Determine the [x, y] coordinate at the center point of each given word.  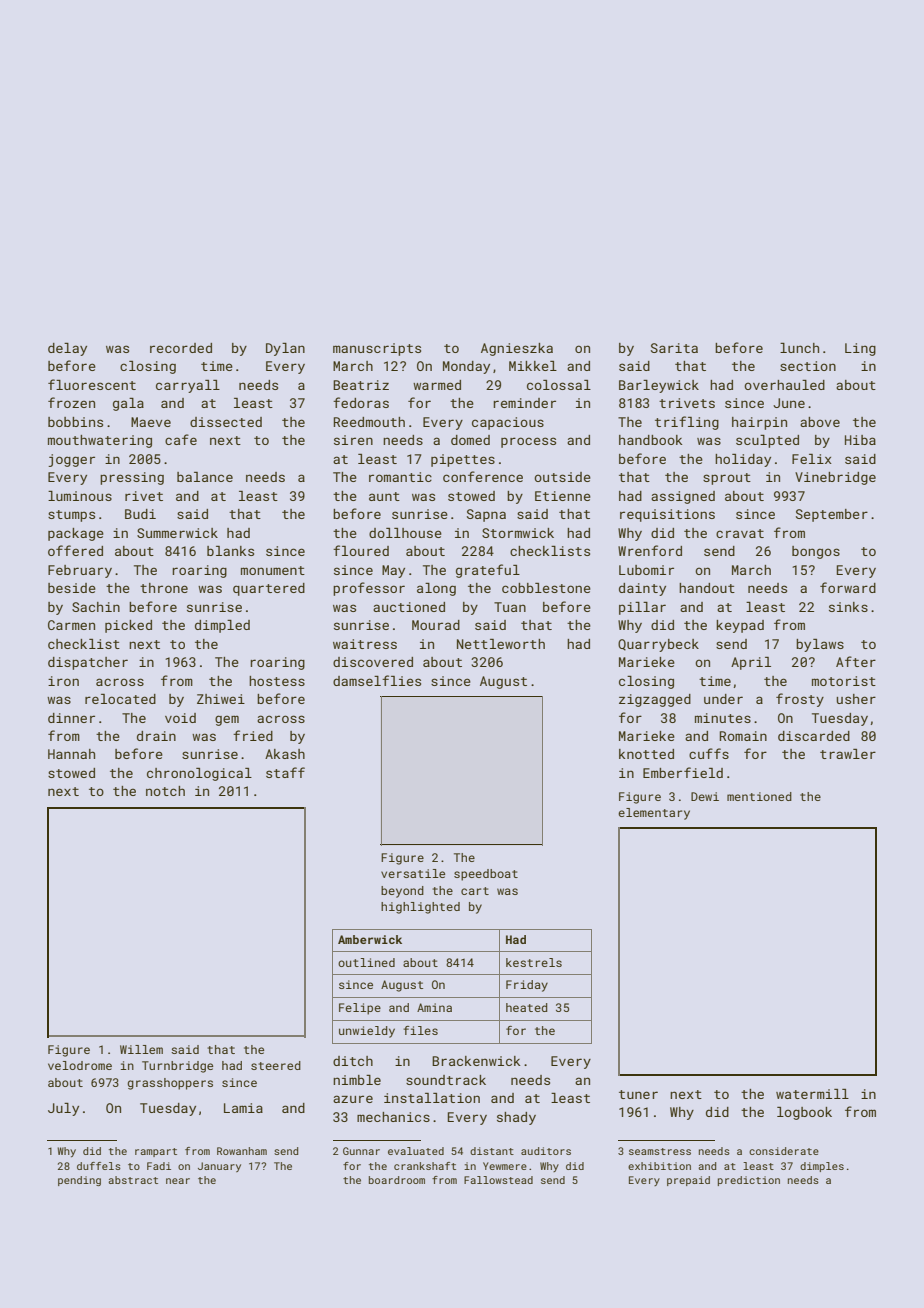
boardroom [397, 1180]
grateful [488, 571]
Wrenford [650, 550]
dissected [226, 422]
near [178, 1181]
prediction [749, 1181]
